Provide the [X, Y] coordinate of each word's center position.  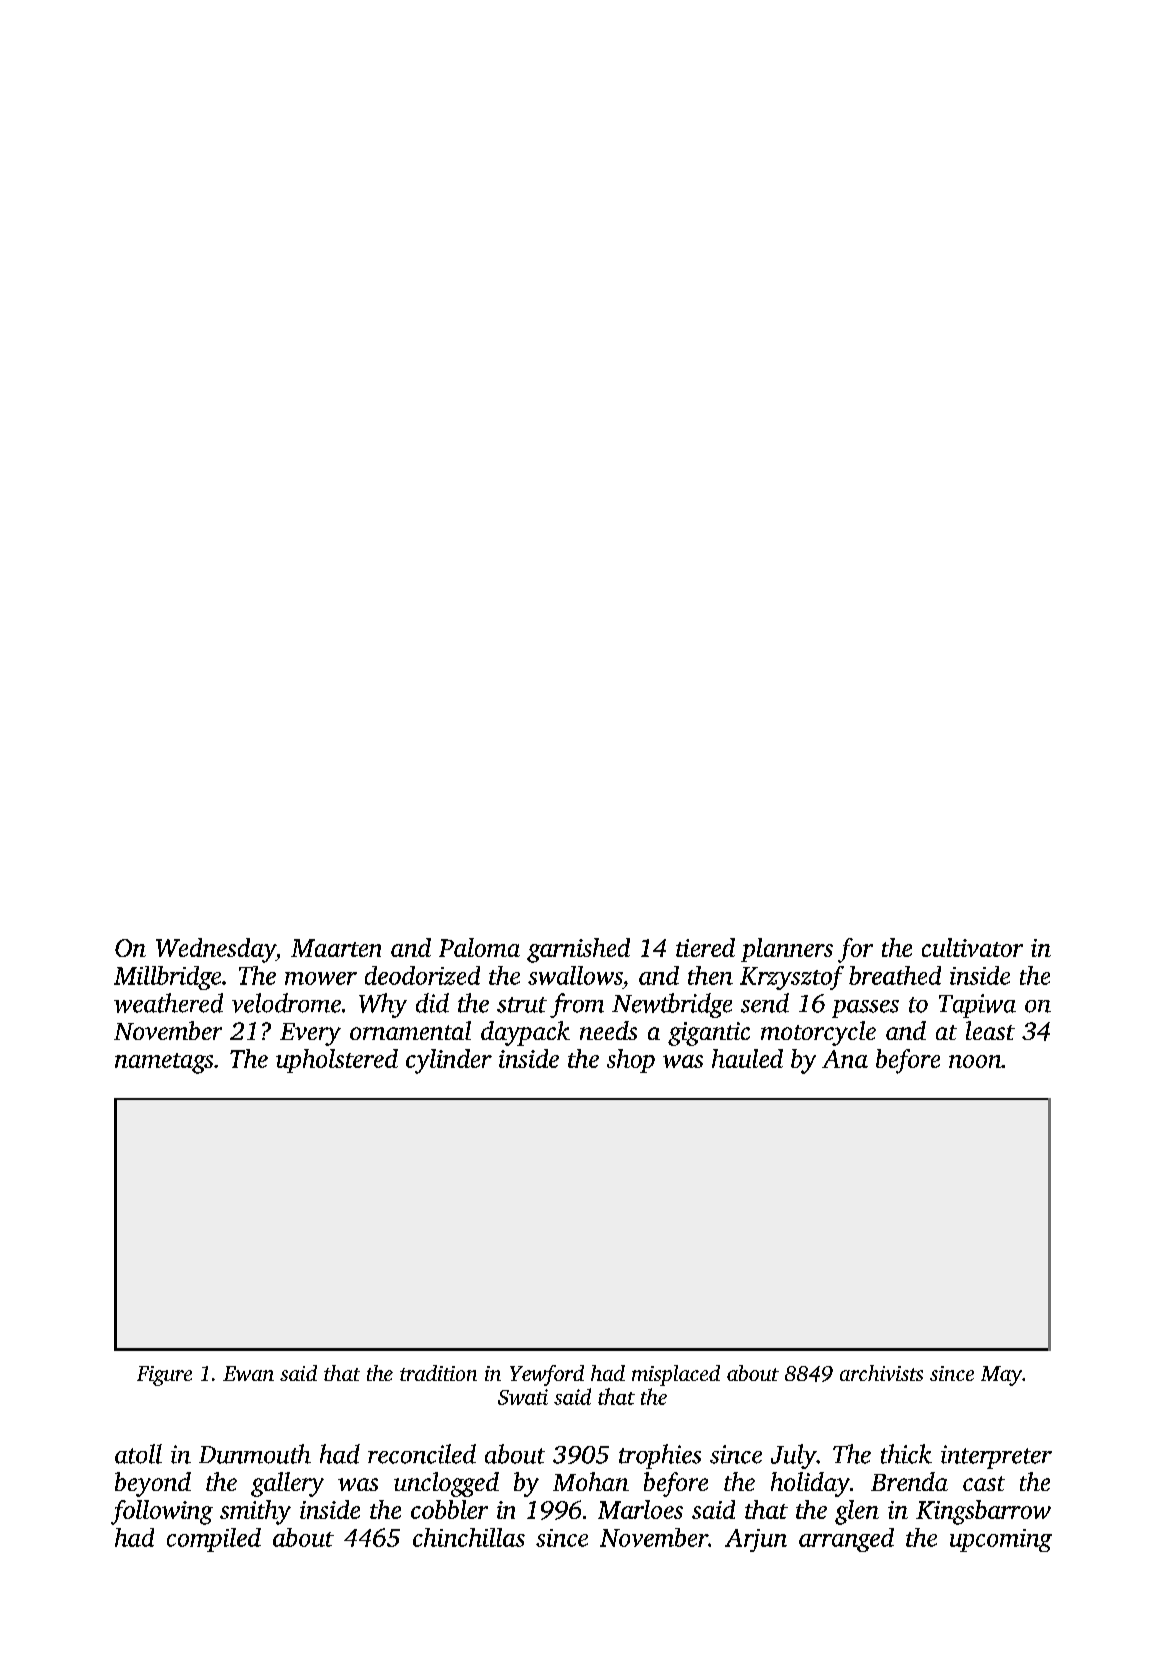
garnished [578, 950]
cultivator [972, 947]
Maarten [336, 948]
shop [631, 1061]
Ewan [248, 1373]
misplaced [676, 1375]
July [794, 1456]
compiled [214, 1540]
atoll [138, 1454]
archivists [881, 1373]
